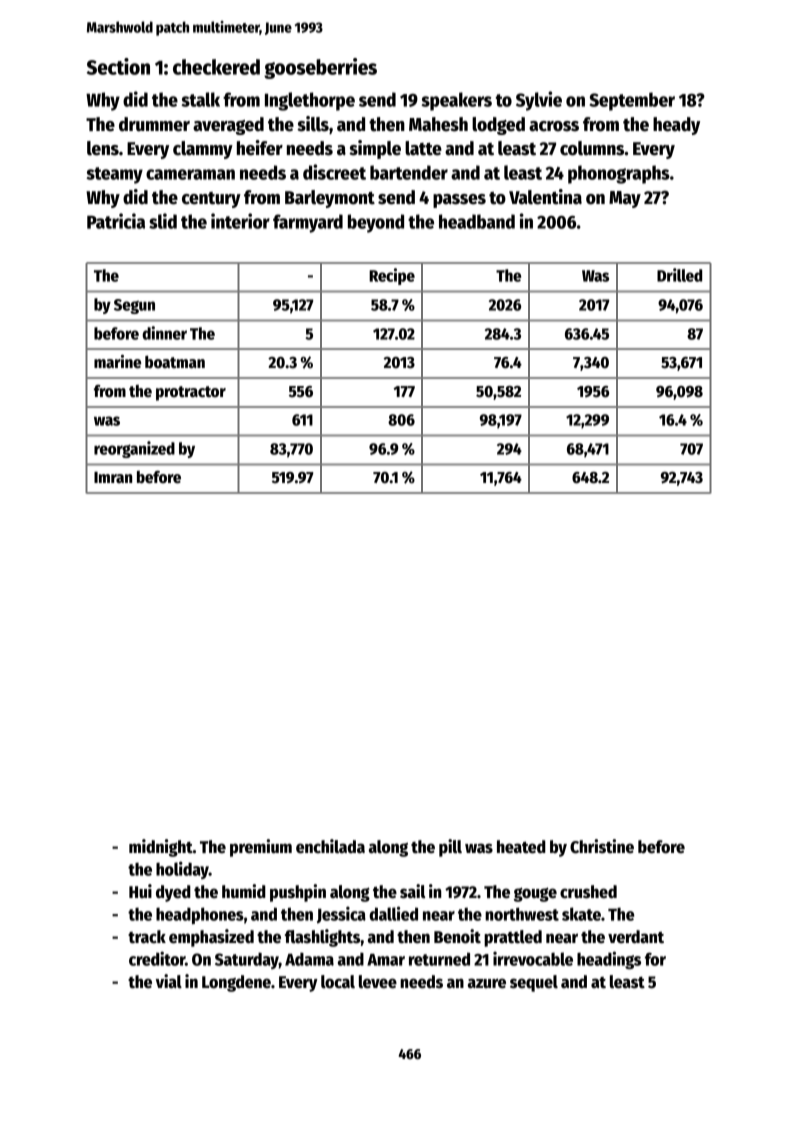 The width and height of the screenshot is (797, 1130). I want to click on Imran, so click(113, 477).
